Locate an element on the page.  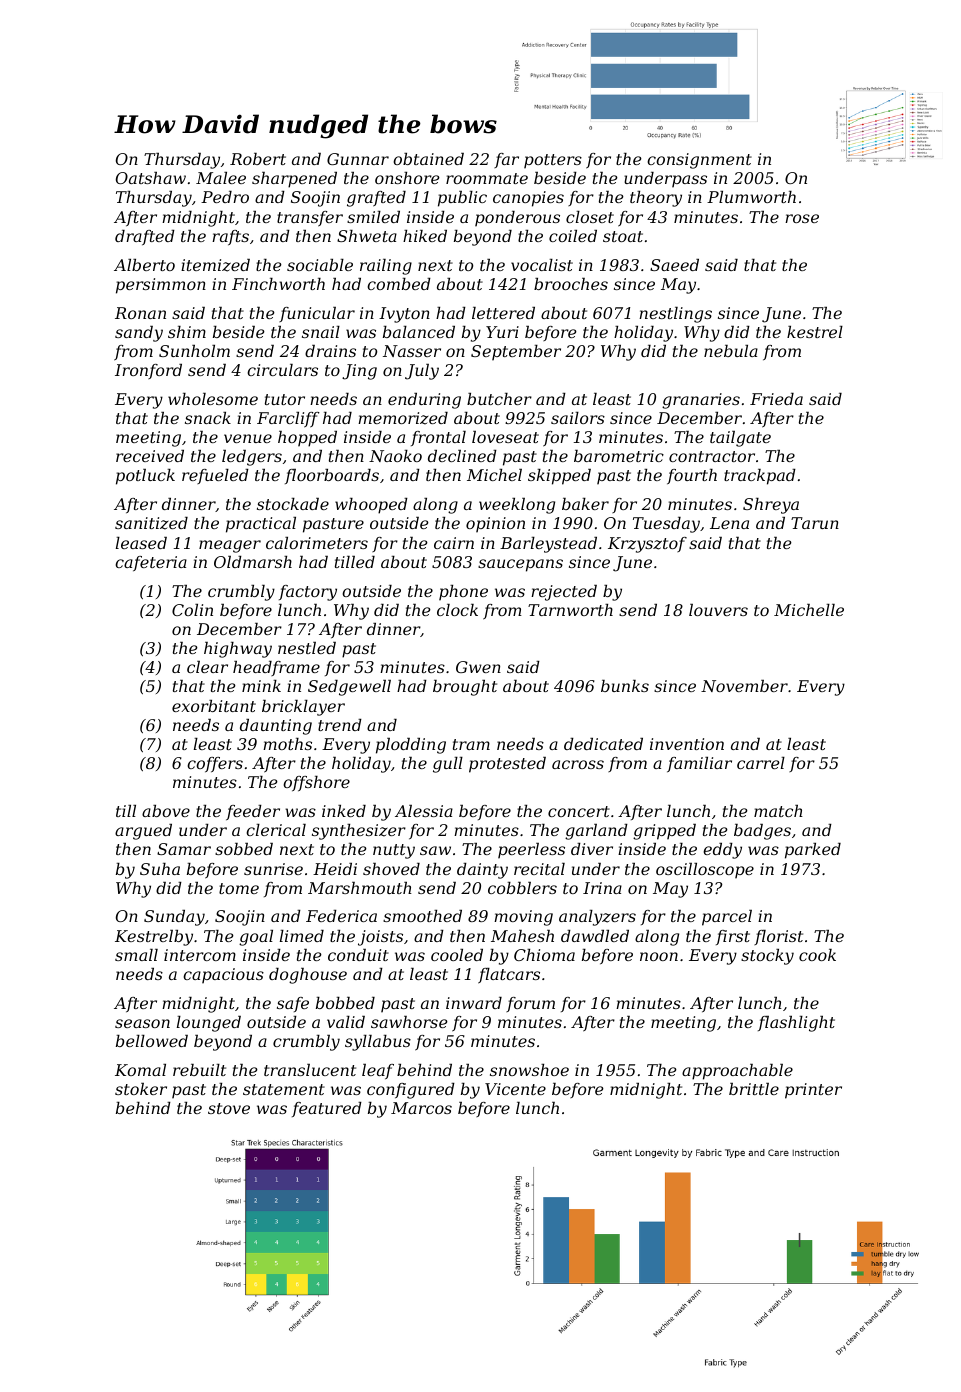
nutty is located at coordinates (394, 851).
